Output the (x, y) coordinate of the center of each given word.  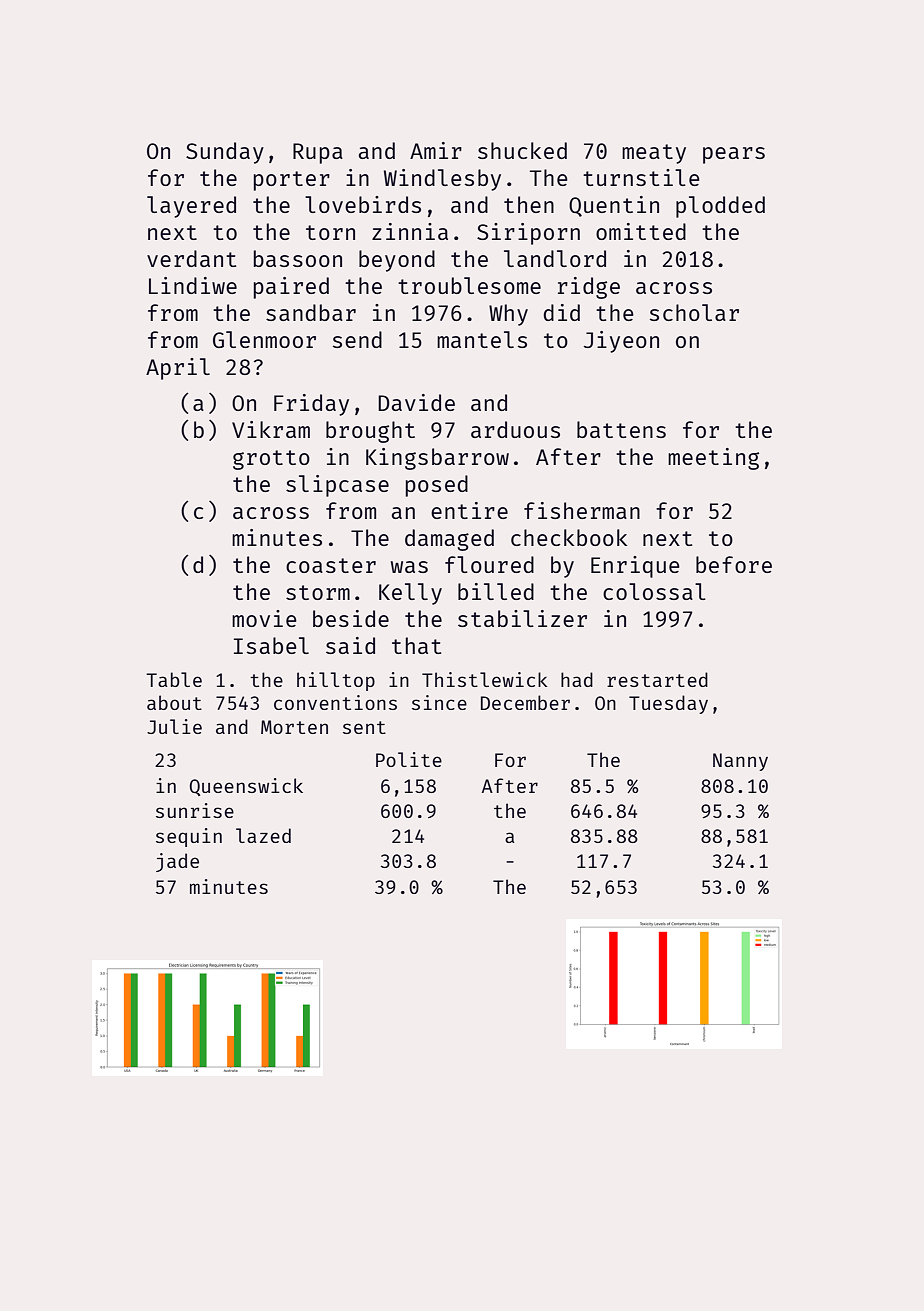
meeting (713, 459)
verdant (191, 258)
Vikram (271, 429)
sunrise (195, 810)
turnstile (641, 177)
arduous (515, 429)
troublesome (469, 285)
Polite (409, 759)
